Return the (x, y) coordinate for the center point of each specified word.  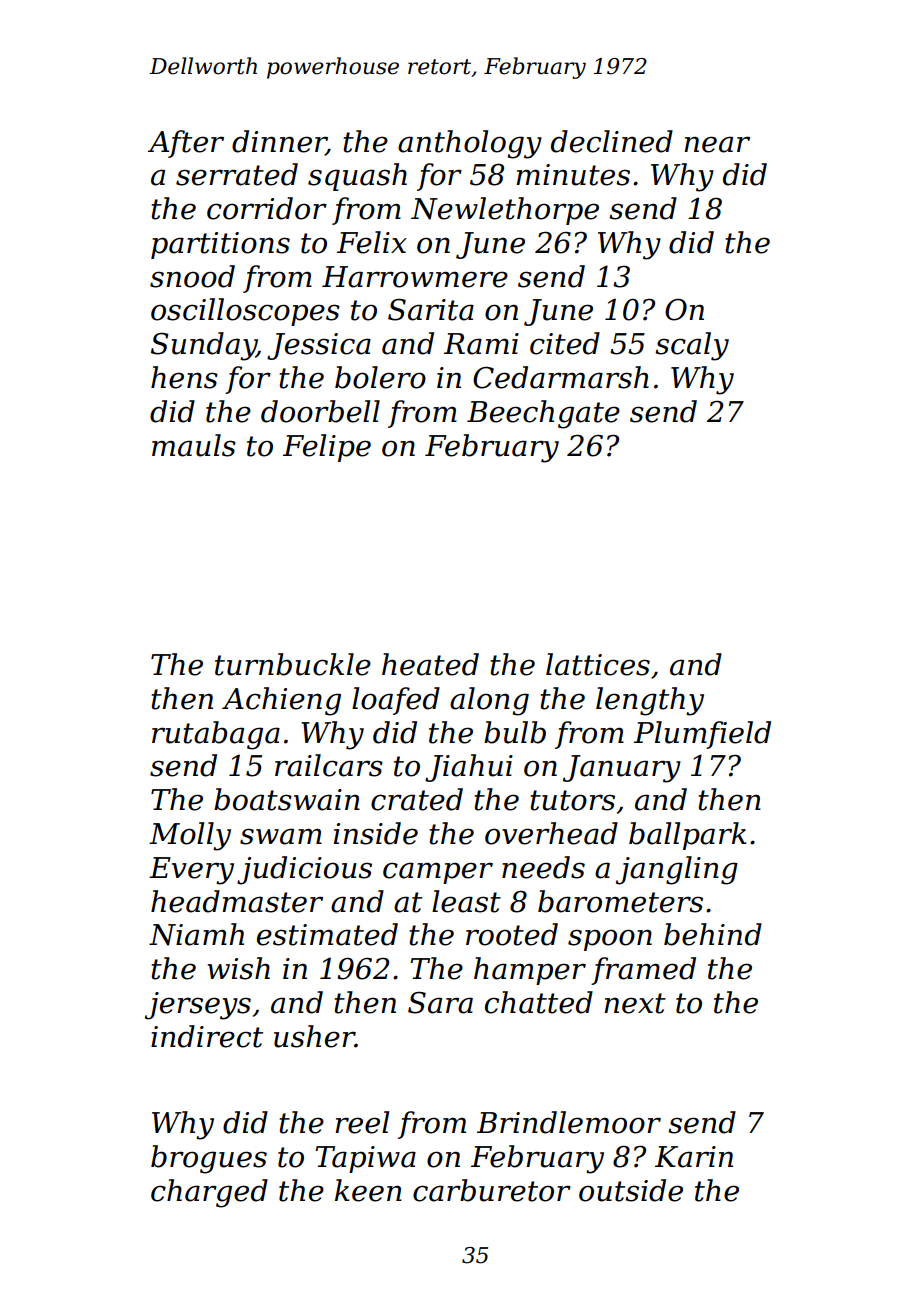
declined (612, 141)
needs (543, 867)
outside (631, 1190)
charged (209, 1193)
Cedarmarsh (561, 377)
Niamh (196, 934)
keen (368, 1190)
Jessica (319, 346)
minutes (573, 175)
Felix (372, 242)
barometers (620, 901)
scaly (692, 346)
